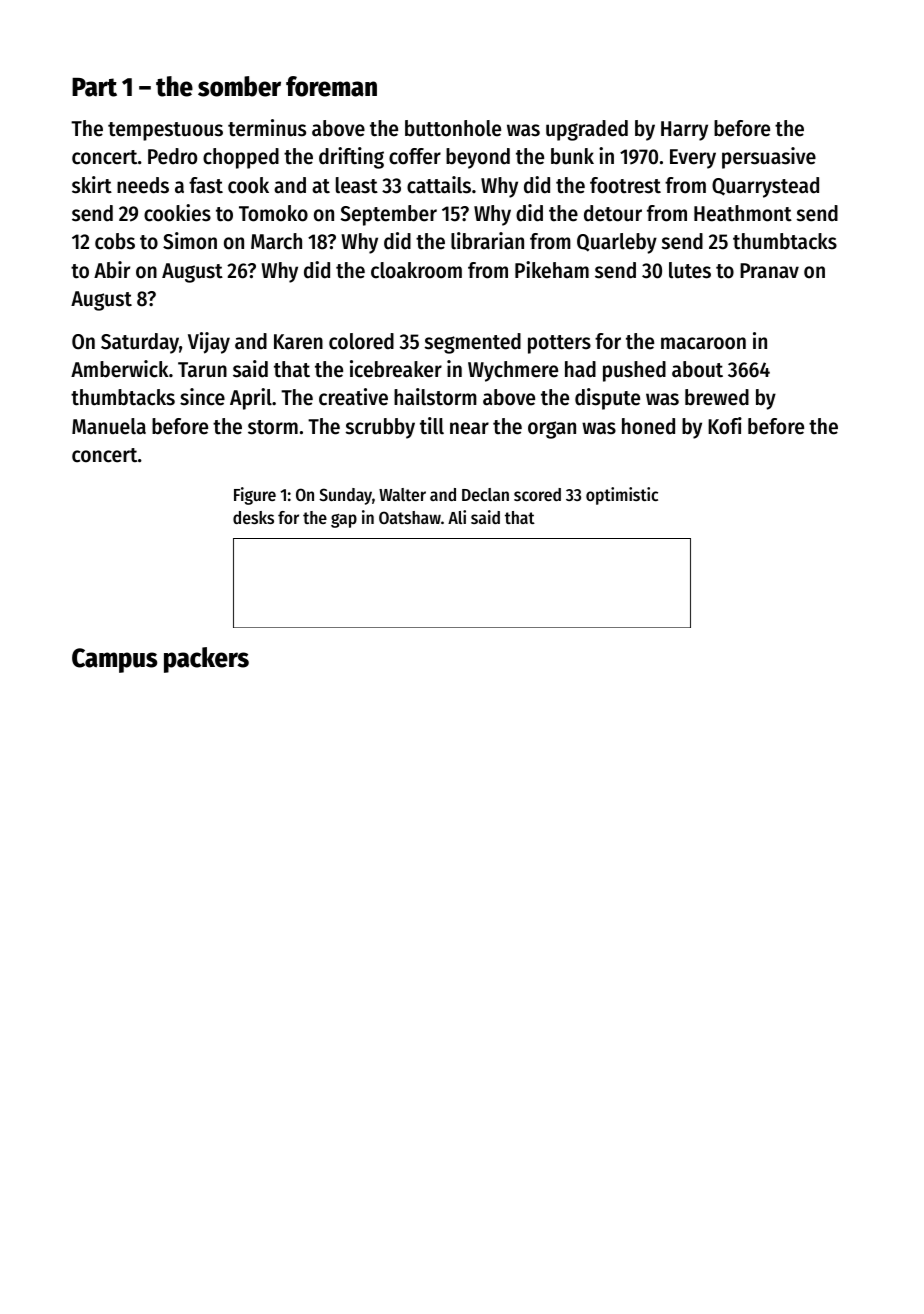 This screenshot has width=924, height=1314. Describe the element at coordinates (190, 241) in the screenshot. I see `Simon` at that location.
